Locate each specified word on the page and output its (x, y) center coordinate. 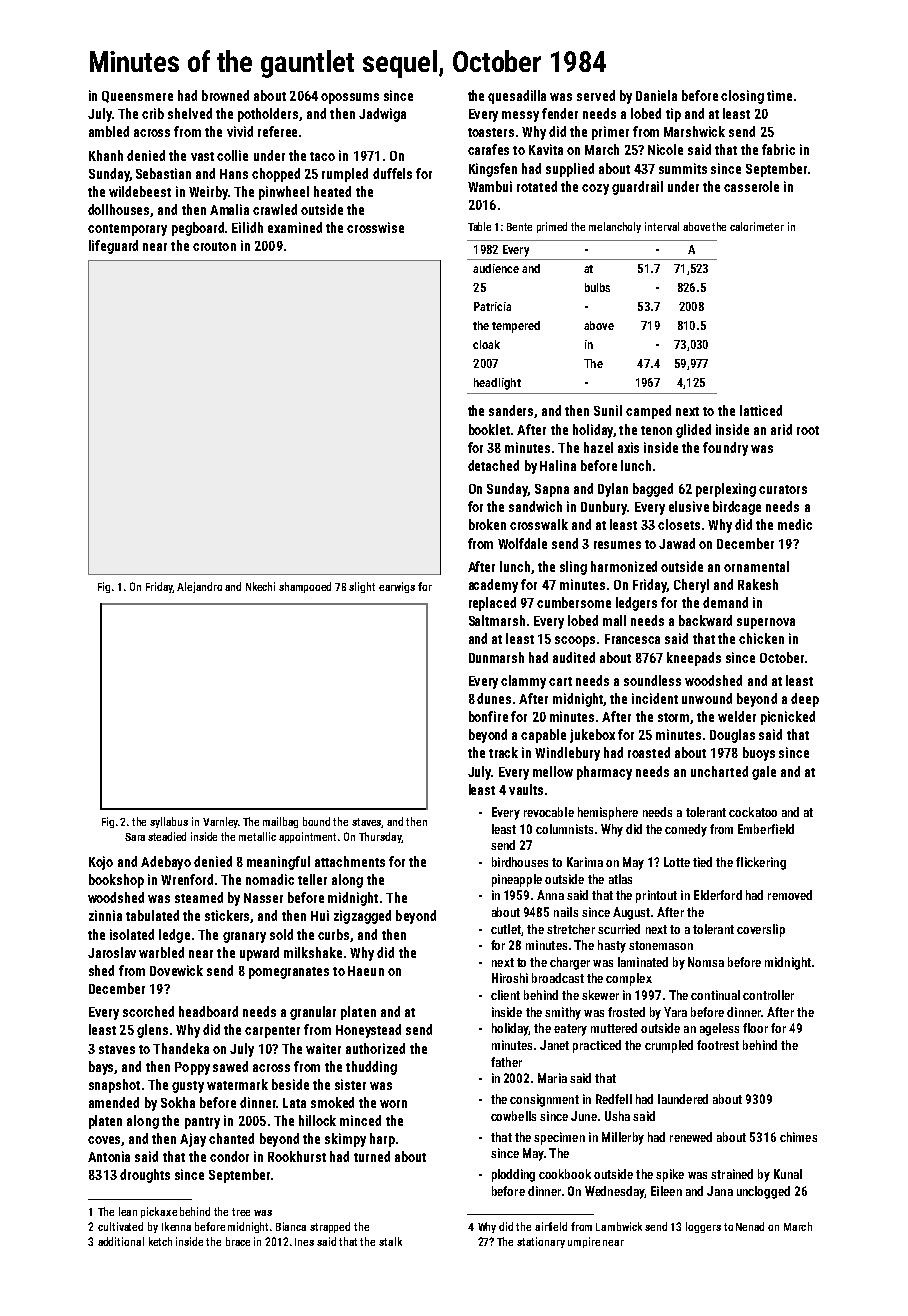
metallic (257, 836)
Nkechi (260, 586)
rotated (537, 186)
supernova (766, 623)
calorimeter (757, 226)
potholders (268, 115)
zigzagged (362, 917)
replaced (492, 604)
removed (790, 895)
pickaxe (159, 1212)
